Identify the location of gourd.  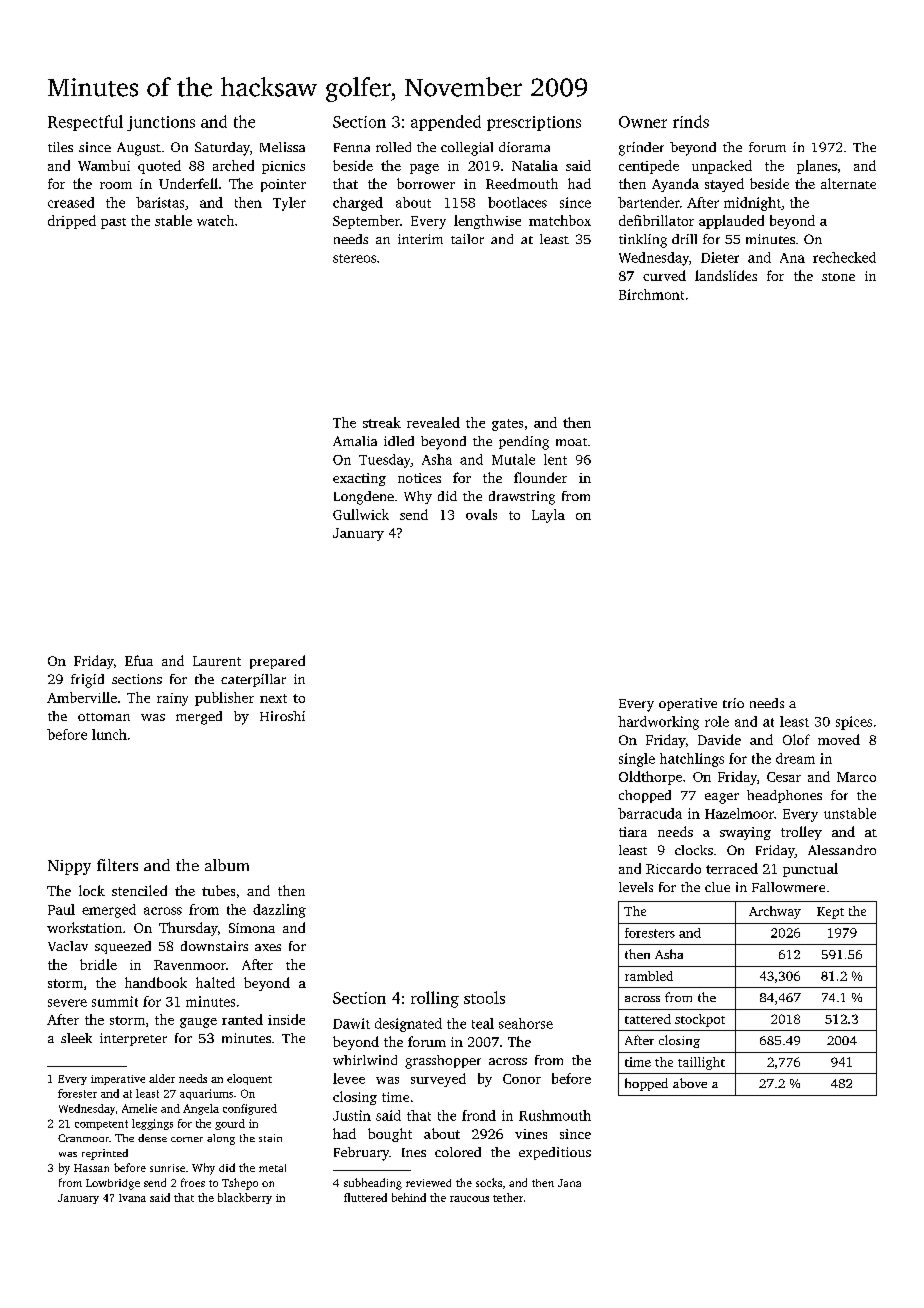
(230, 1124).
